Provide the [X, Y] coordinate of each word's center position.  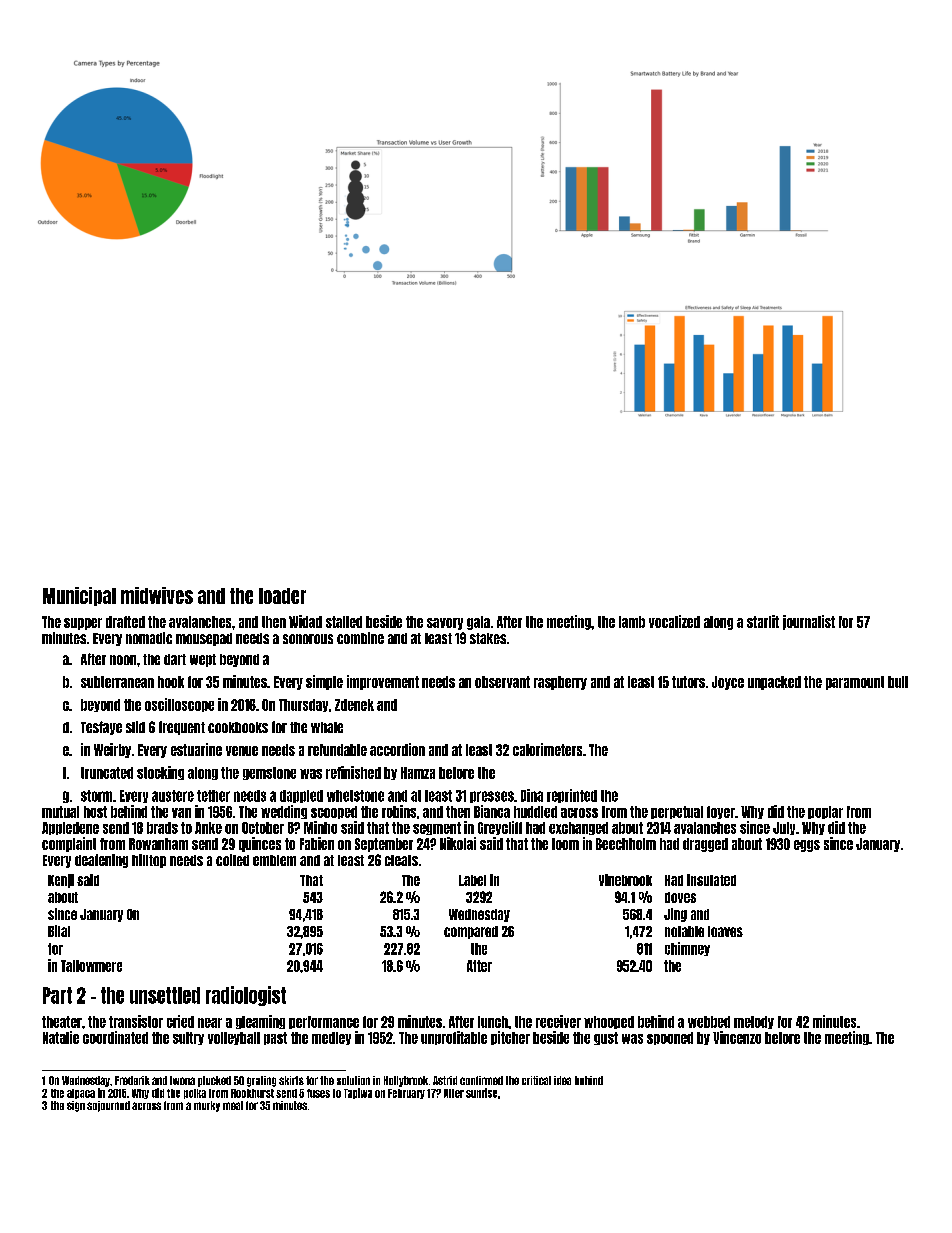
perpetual [677, 812]
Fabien [317, 843]
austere [173, 796]
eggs [807, 846]
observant [502, 682]
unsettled [165, 995]
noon [123, 660]
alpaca [81, 1094]
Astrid [445, 1080]
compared [471, 932]
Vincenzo [737, 1037]
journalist [809, 622]
